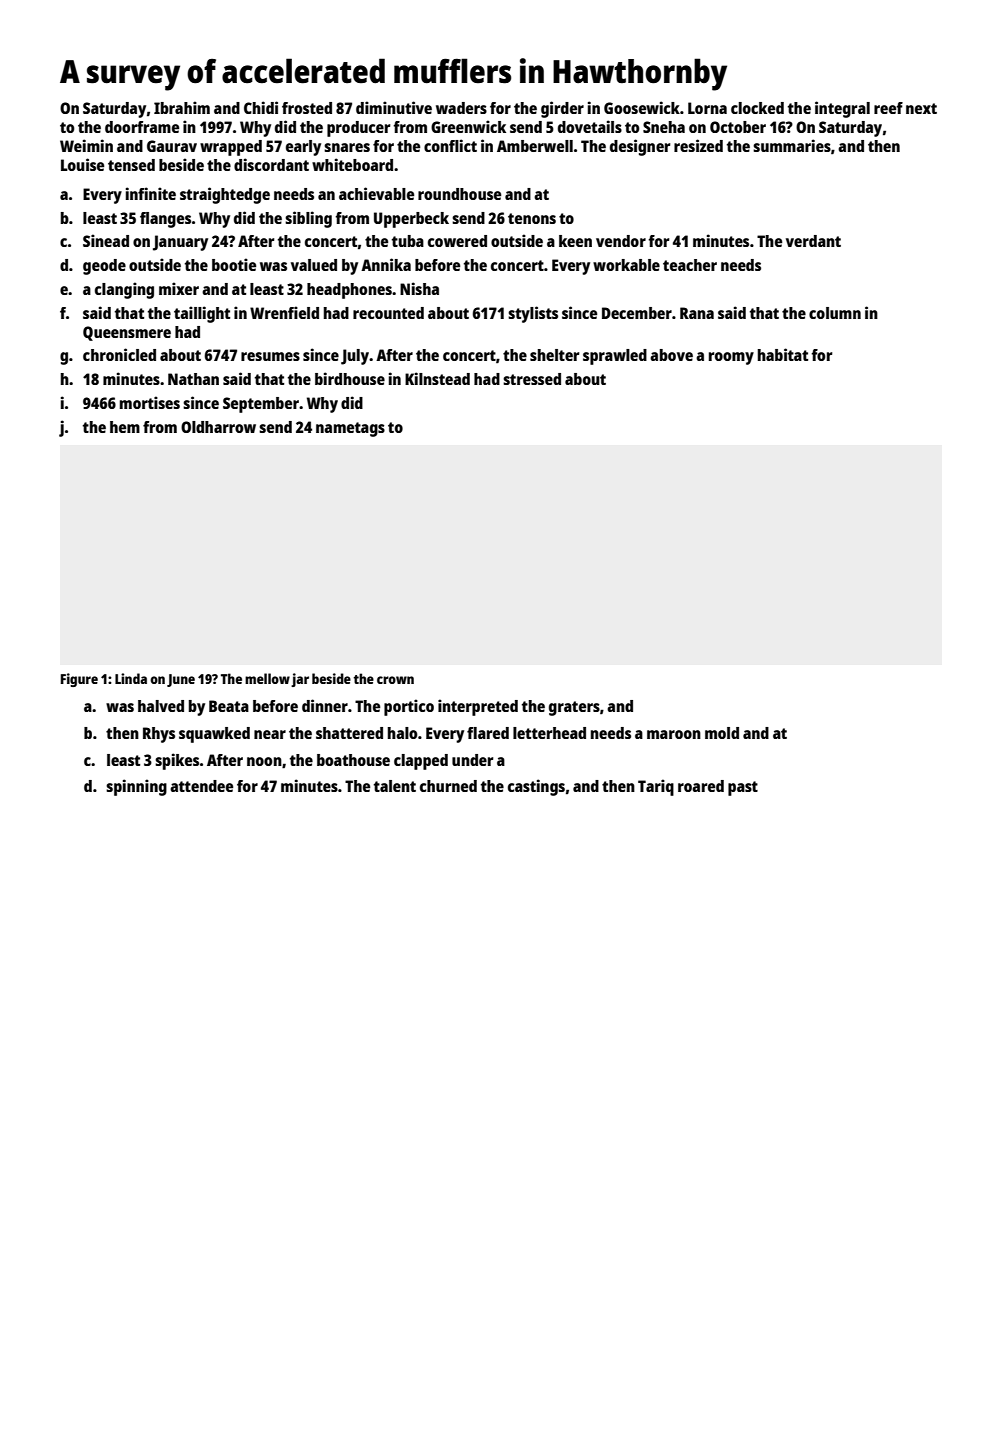 The height and width of the document is (1451, 1002). I want to click on mold, so click(722, 733).
